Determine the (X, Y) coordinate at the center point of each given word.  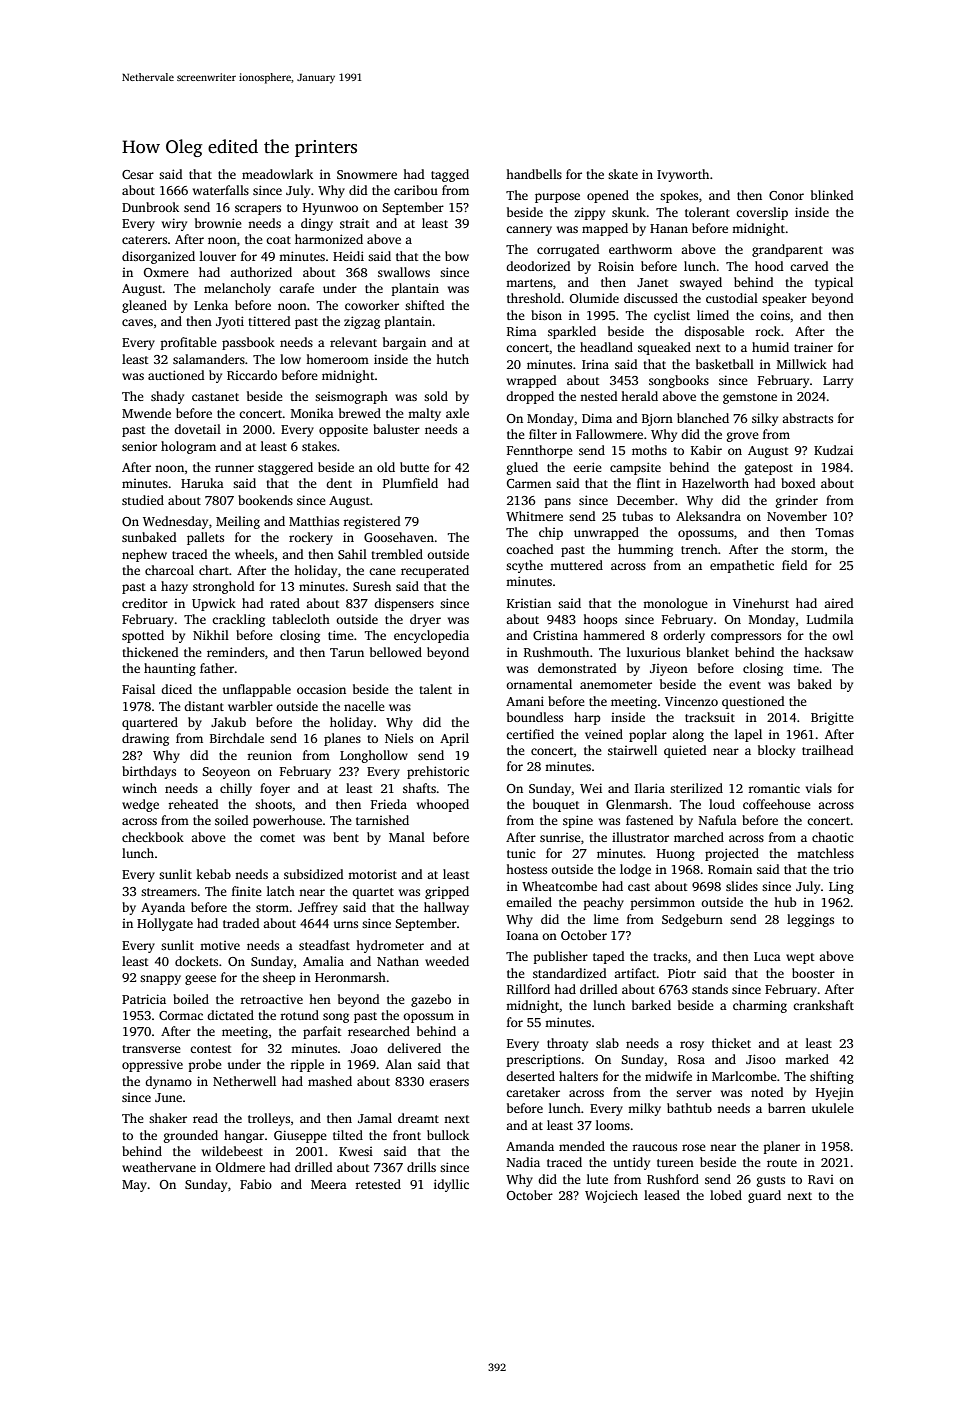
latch (281, 891)
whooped (443, 805)
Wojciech (611, 1196)
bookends (265, 500)
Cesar (138, 174)
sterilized (696, 788)
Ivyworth (683, 175)
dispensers (404, 604)
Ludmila (830, 619)
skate (623, 174)
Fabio (256, 1184)
